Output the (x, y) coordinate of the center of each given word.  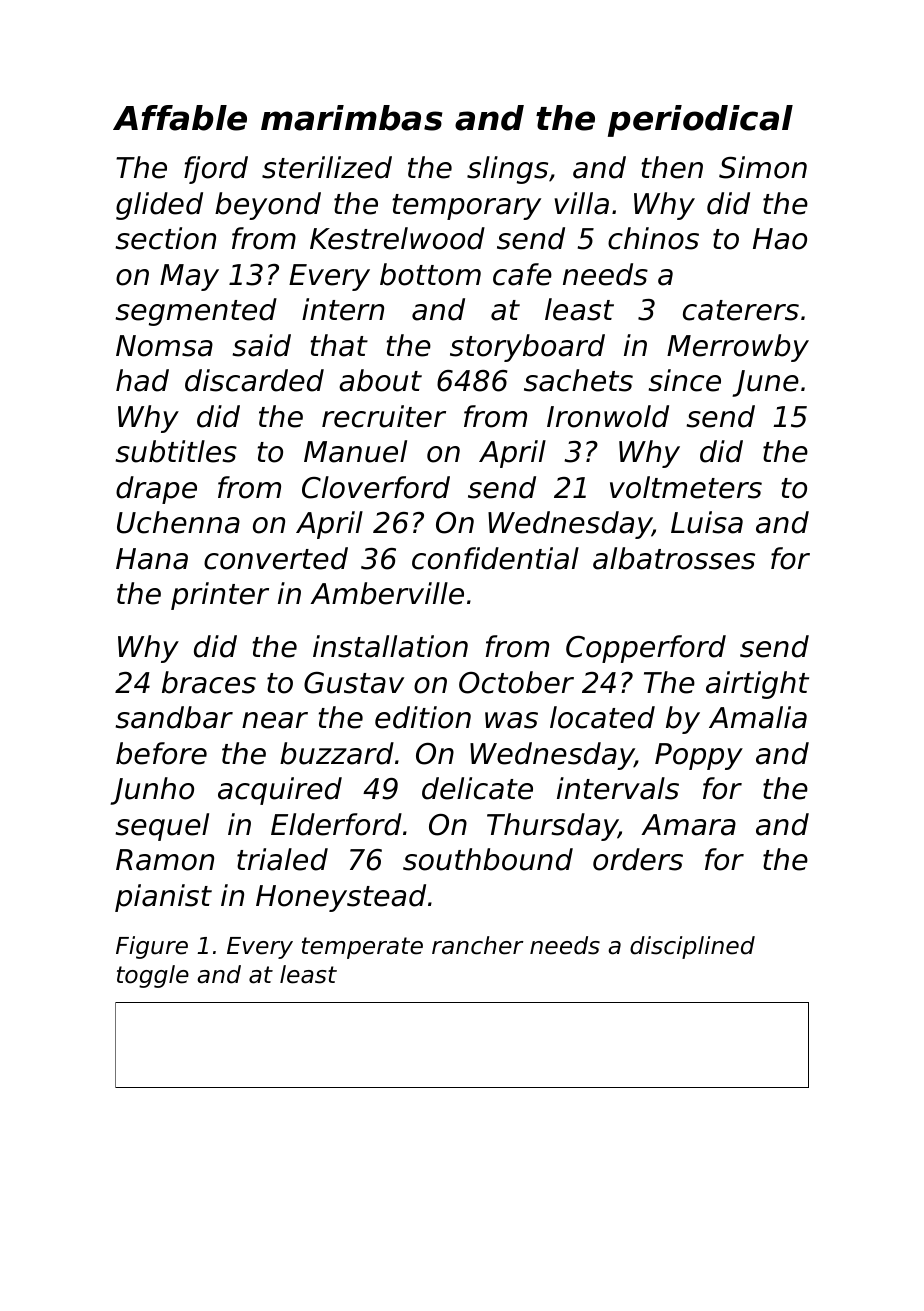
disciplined (692, 947)
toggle (153, 976)
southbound (488, 859)
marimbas (352, 118)
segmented (196, 312)
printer (220, 596)
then (672, 167)
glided (159, 206)
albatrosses (674, 558)
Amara (689, 825)
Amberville (387, 593)
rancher (478, 945)
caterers (741, 310)
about (380, 380)
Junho (152, 791)
